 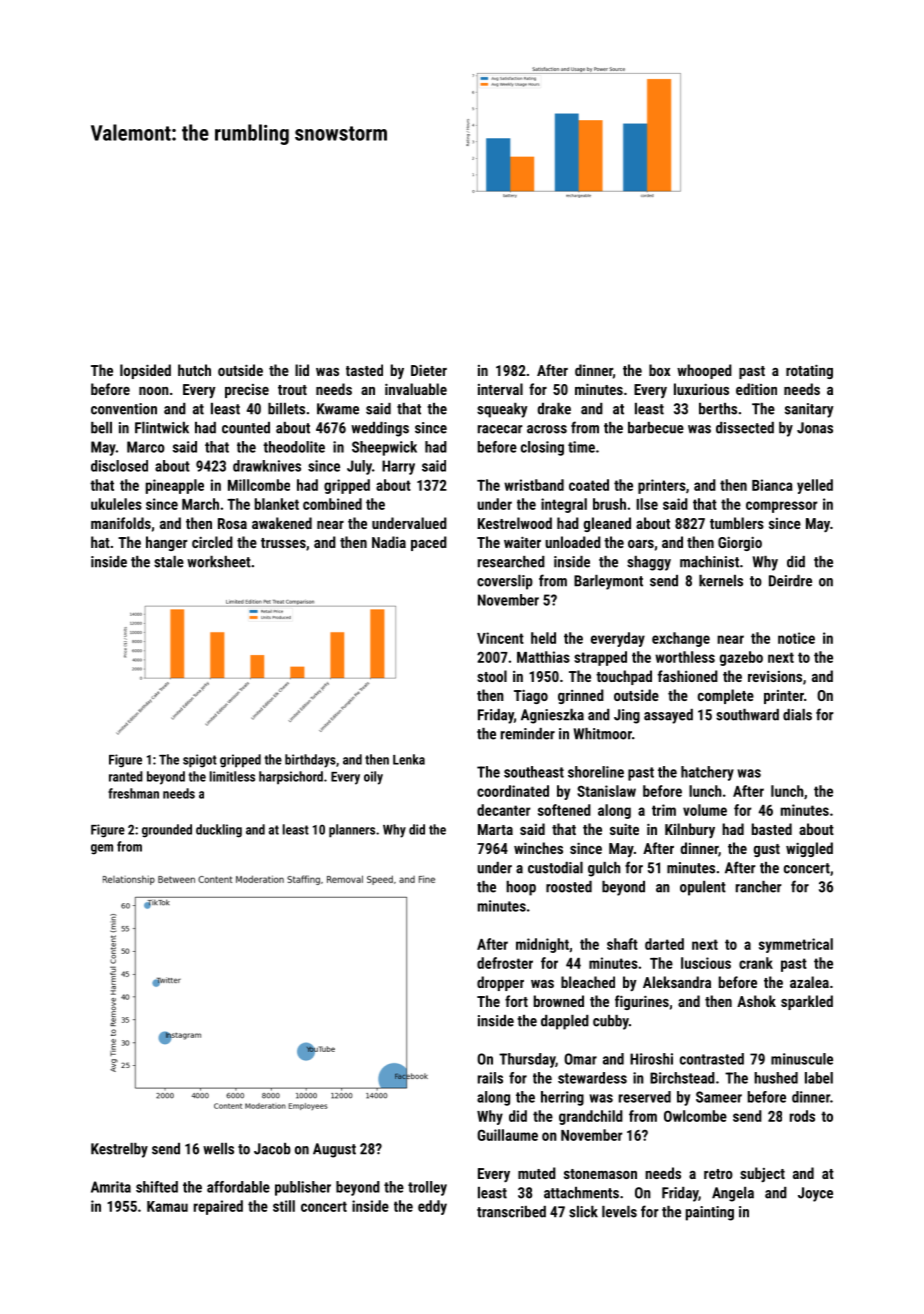 What do you see at coordinates (398, 467) in the screenshot?
I see `Harry` at bounding box center [398, 467].
